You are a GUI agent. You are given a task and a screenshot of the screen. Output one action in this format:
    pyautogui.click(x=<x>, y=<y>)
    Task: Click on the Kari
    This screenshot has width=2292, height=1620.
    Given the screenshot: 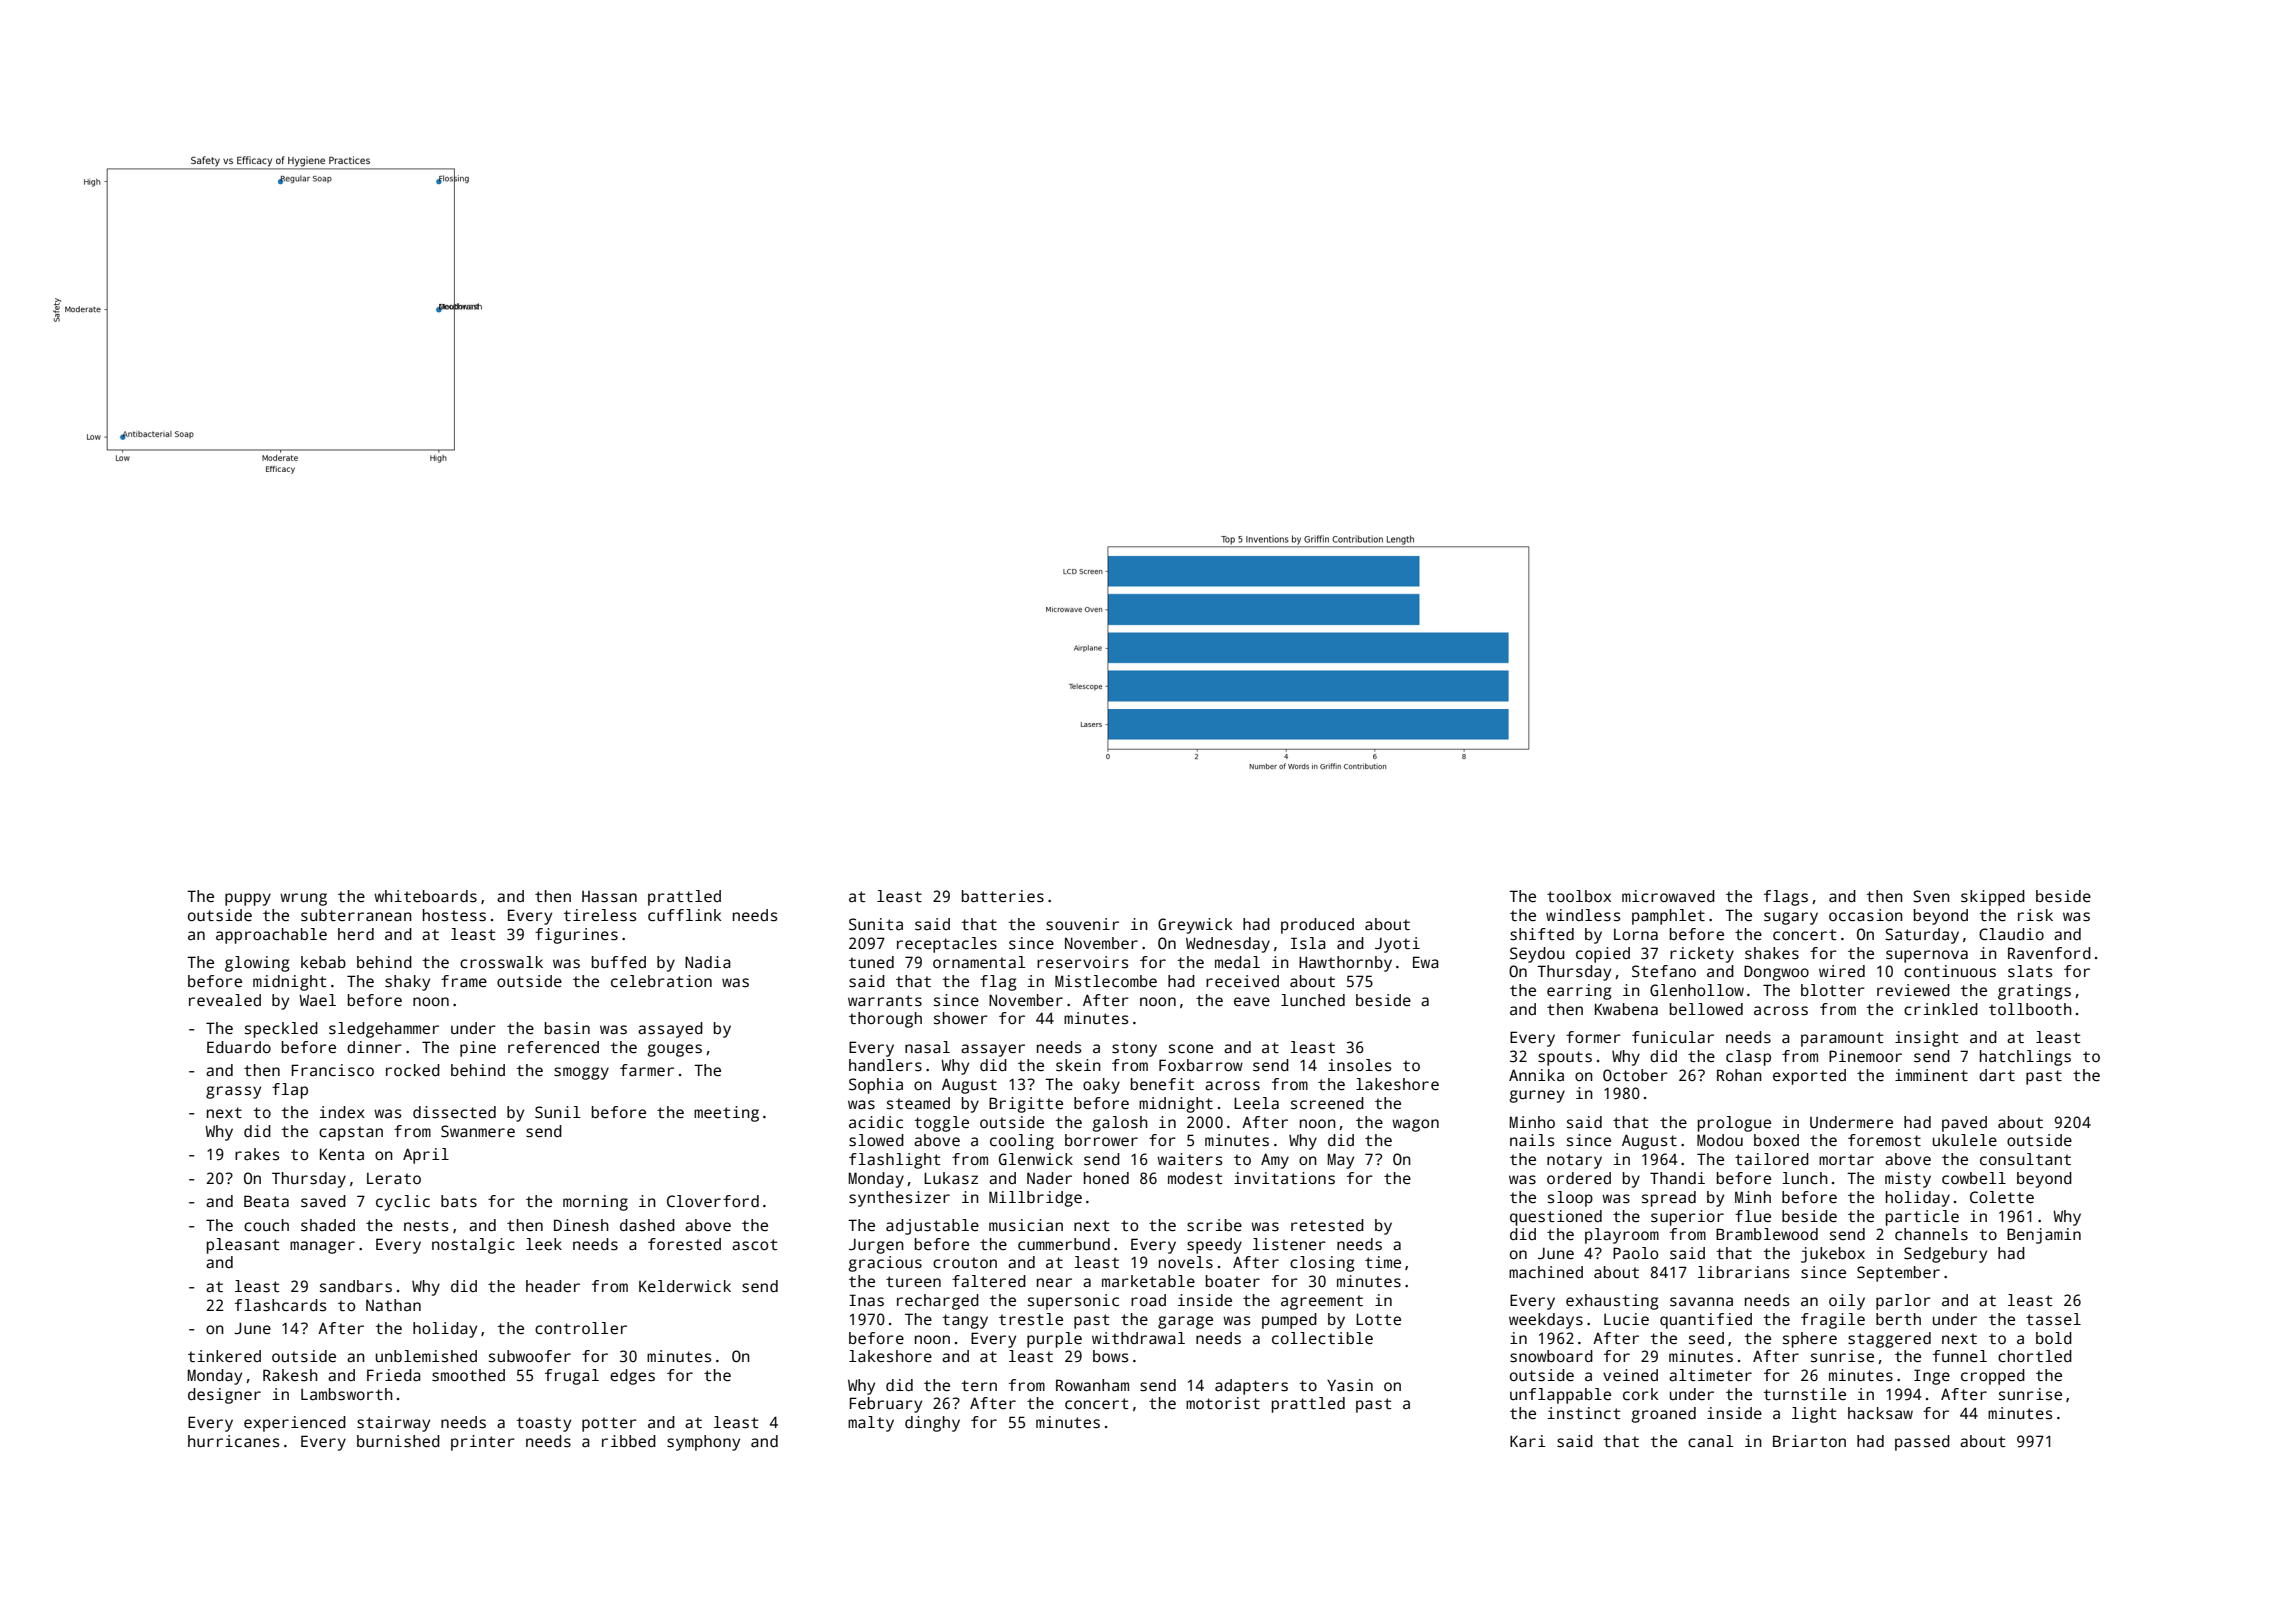 What is the action you would take?
    pyautogui.click(x=1528, y=1441)
